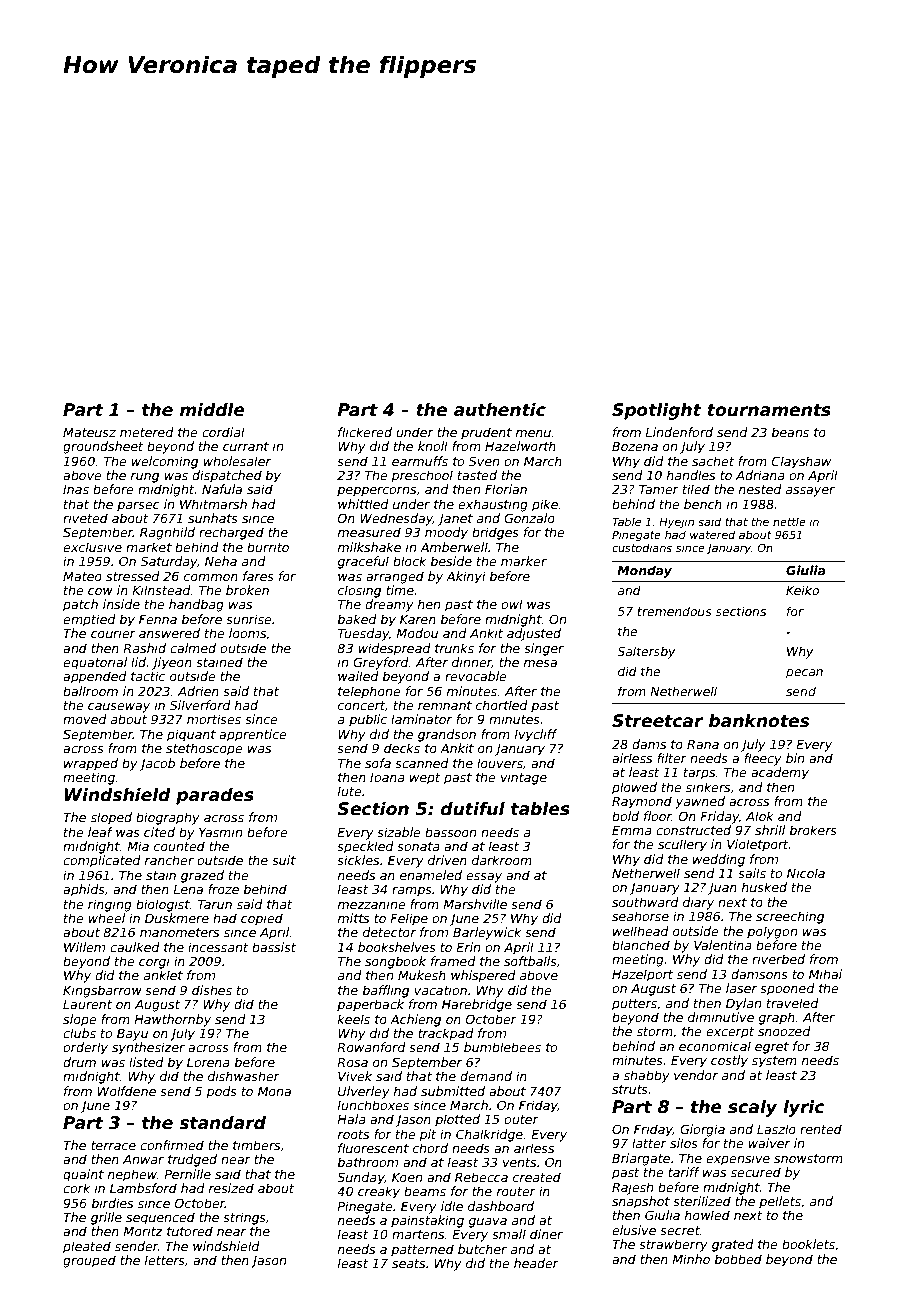 The width and height of the document is (908, 1316). Describe the element at coordinates (769, 410) in the document. I see `tournaments` at that location.
